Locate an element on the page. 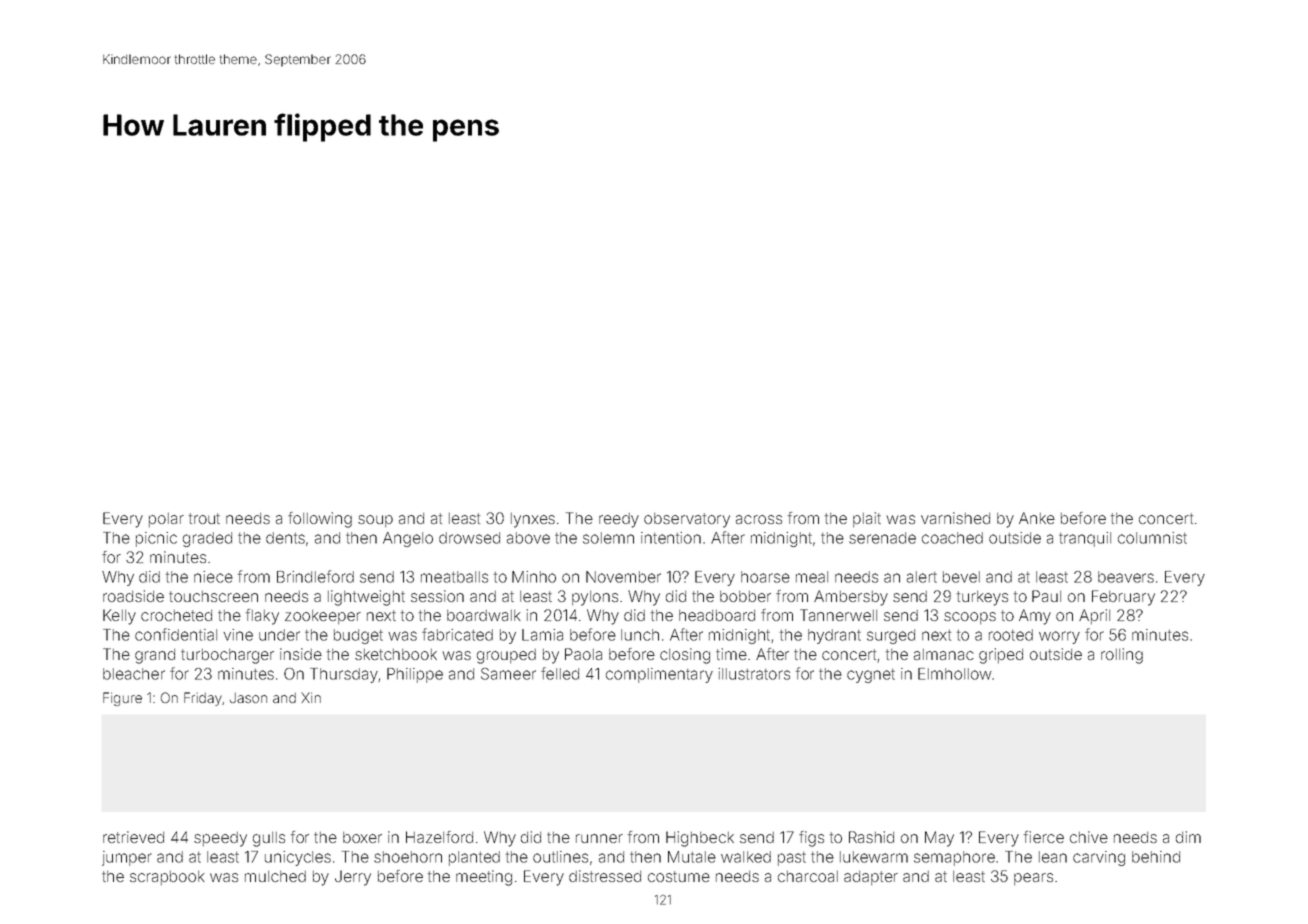 The image size is (1308, 924). trout is located at coordinates (204, 518).
